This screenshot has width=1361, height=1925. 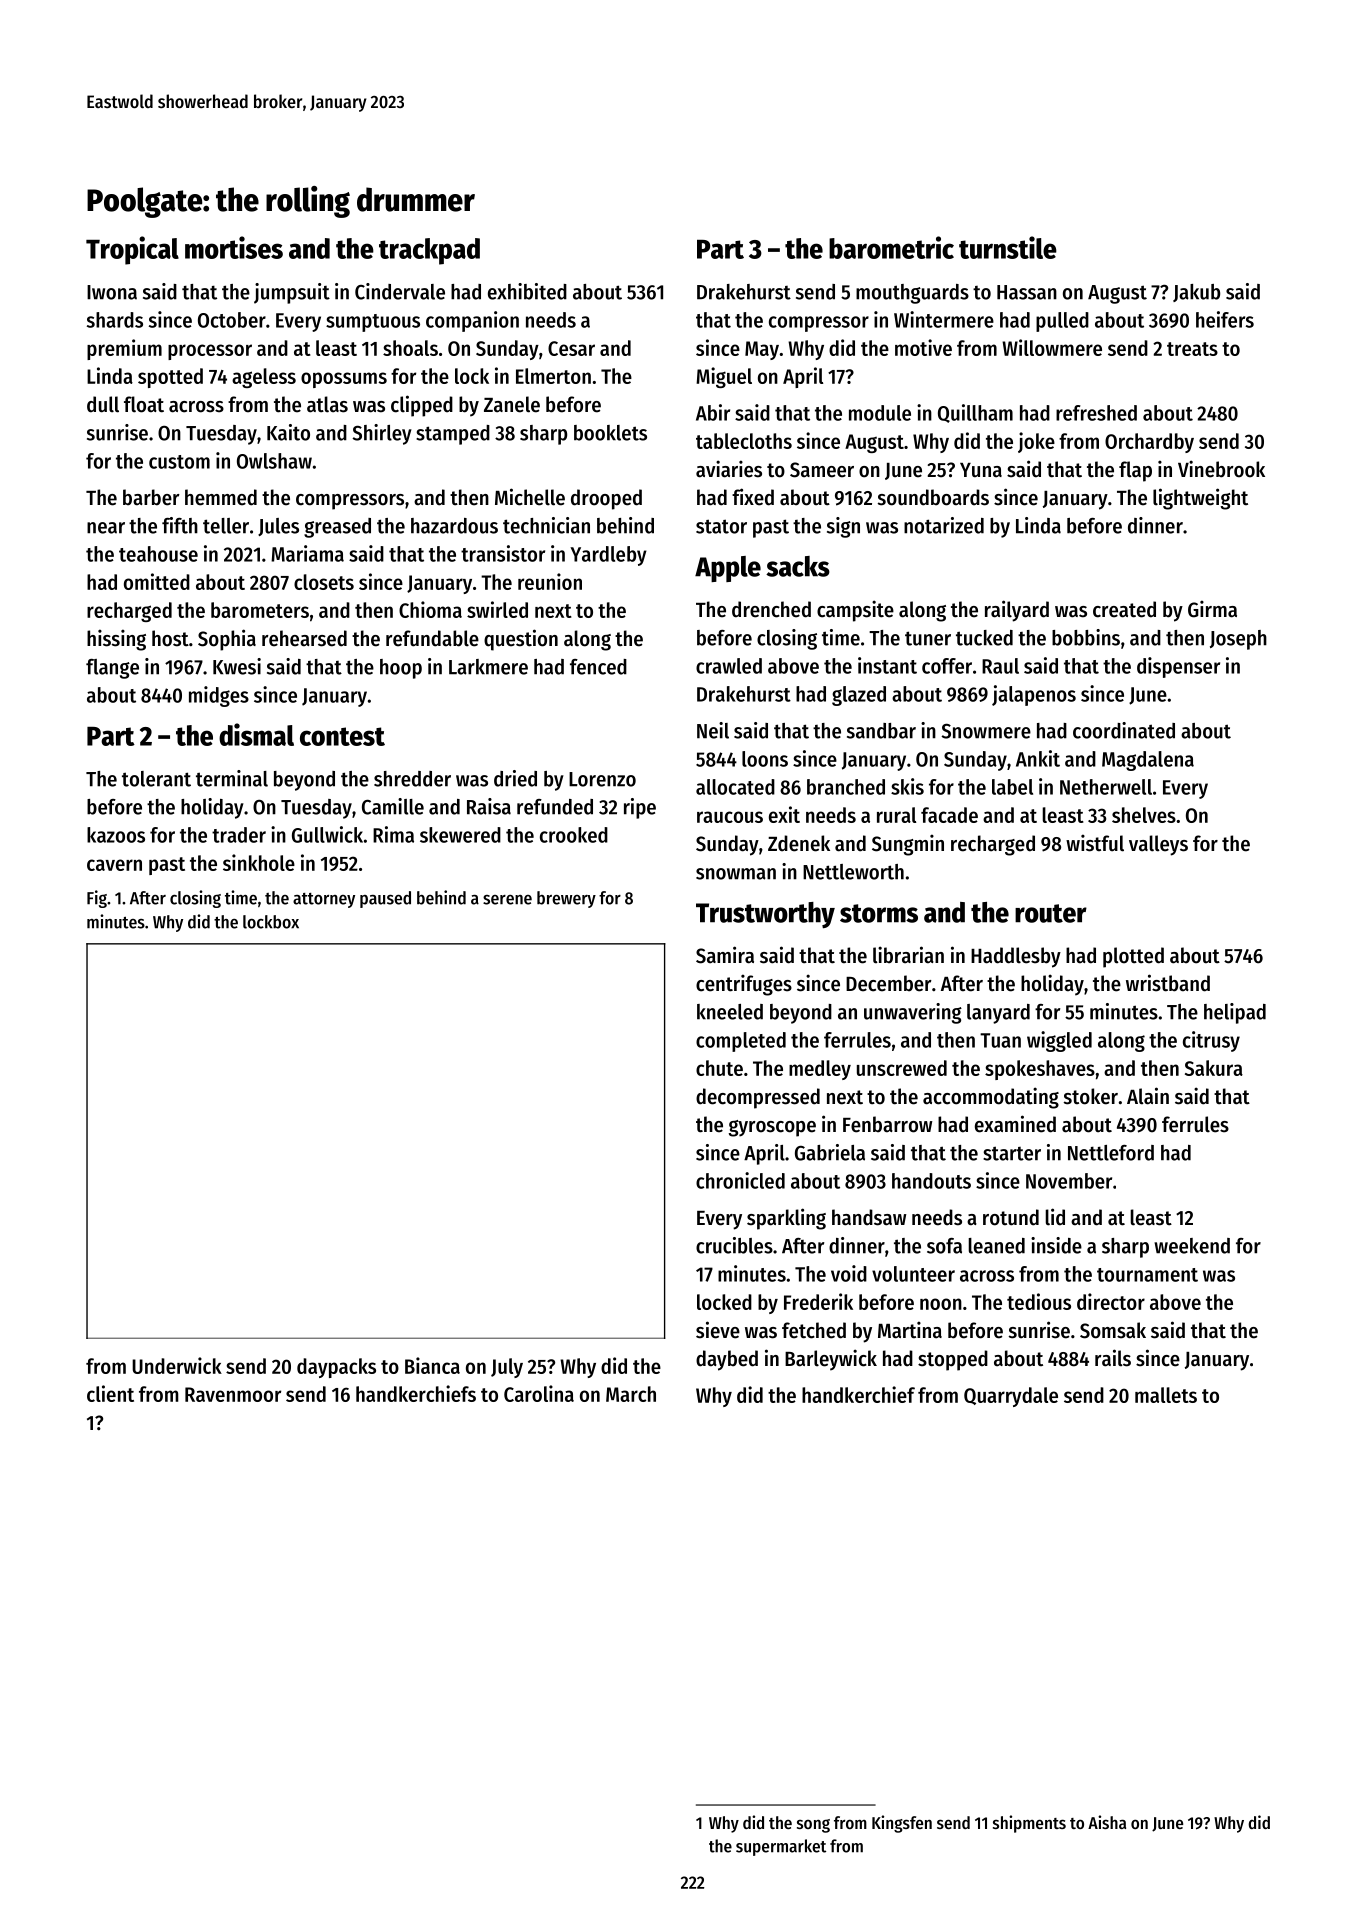 I want to click on barometric, so click(x=891, y=247).
